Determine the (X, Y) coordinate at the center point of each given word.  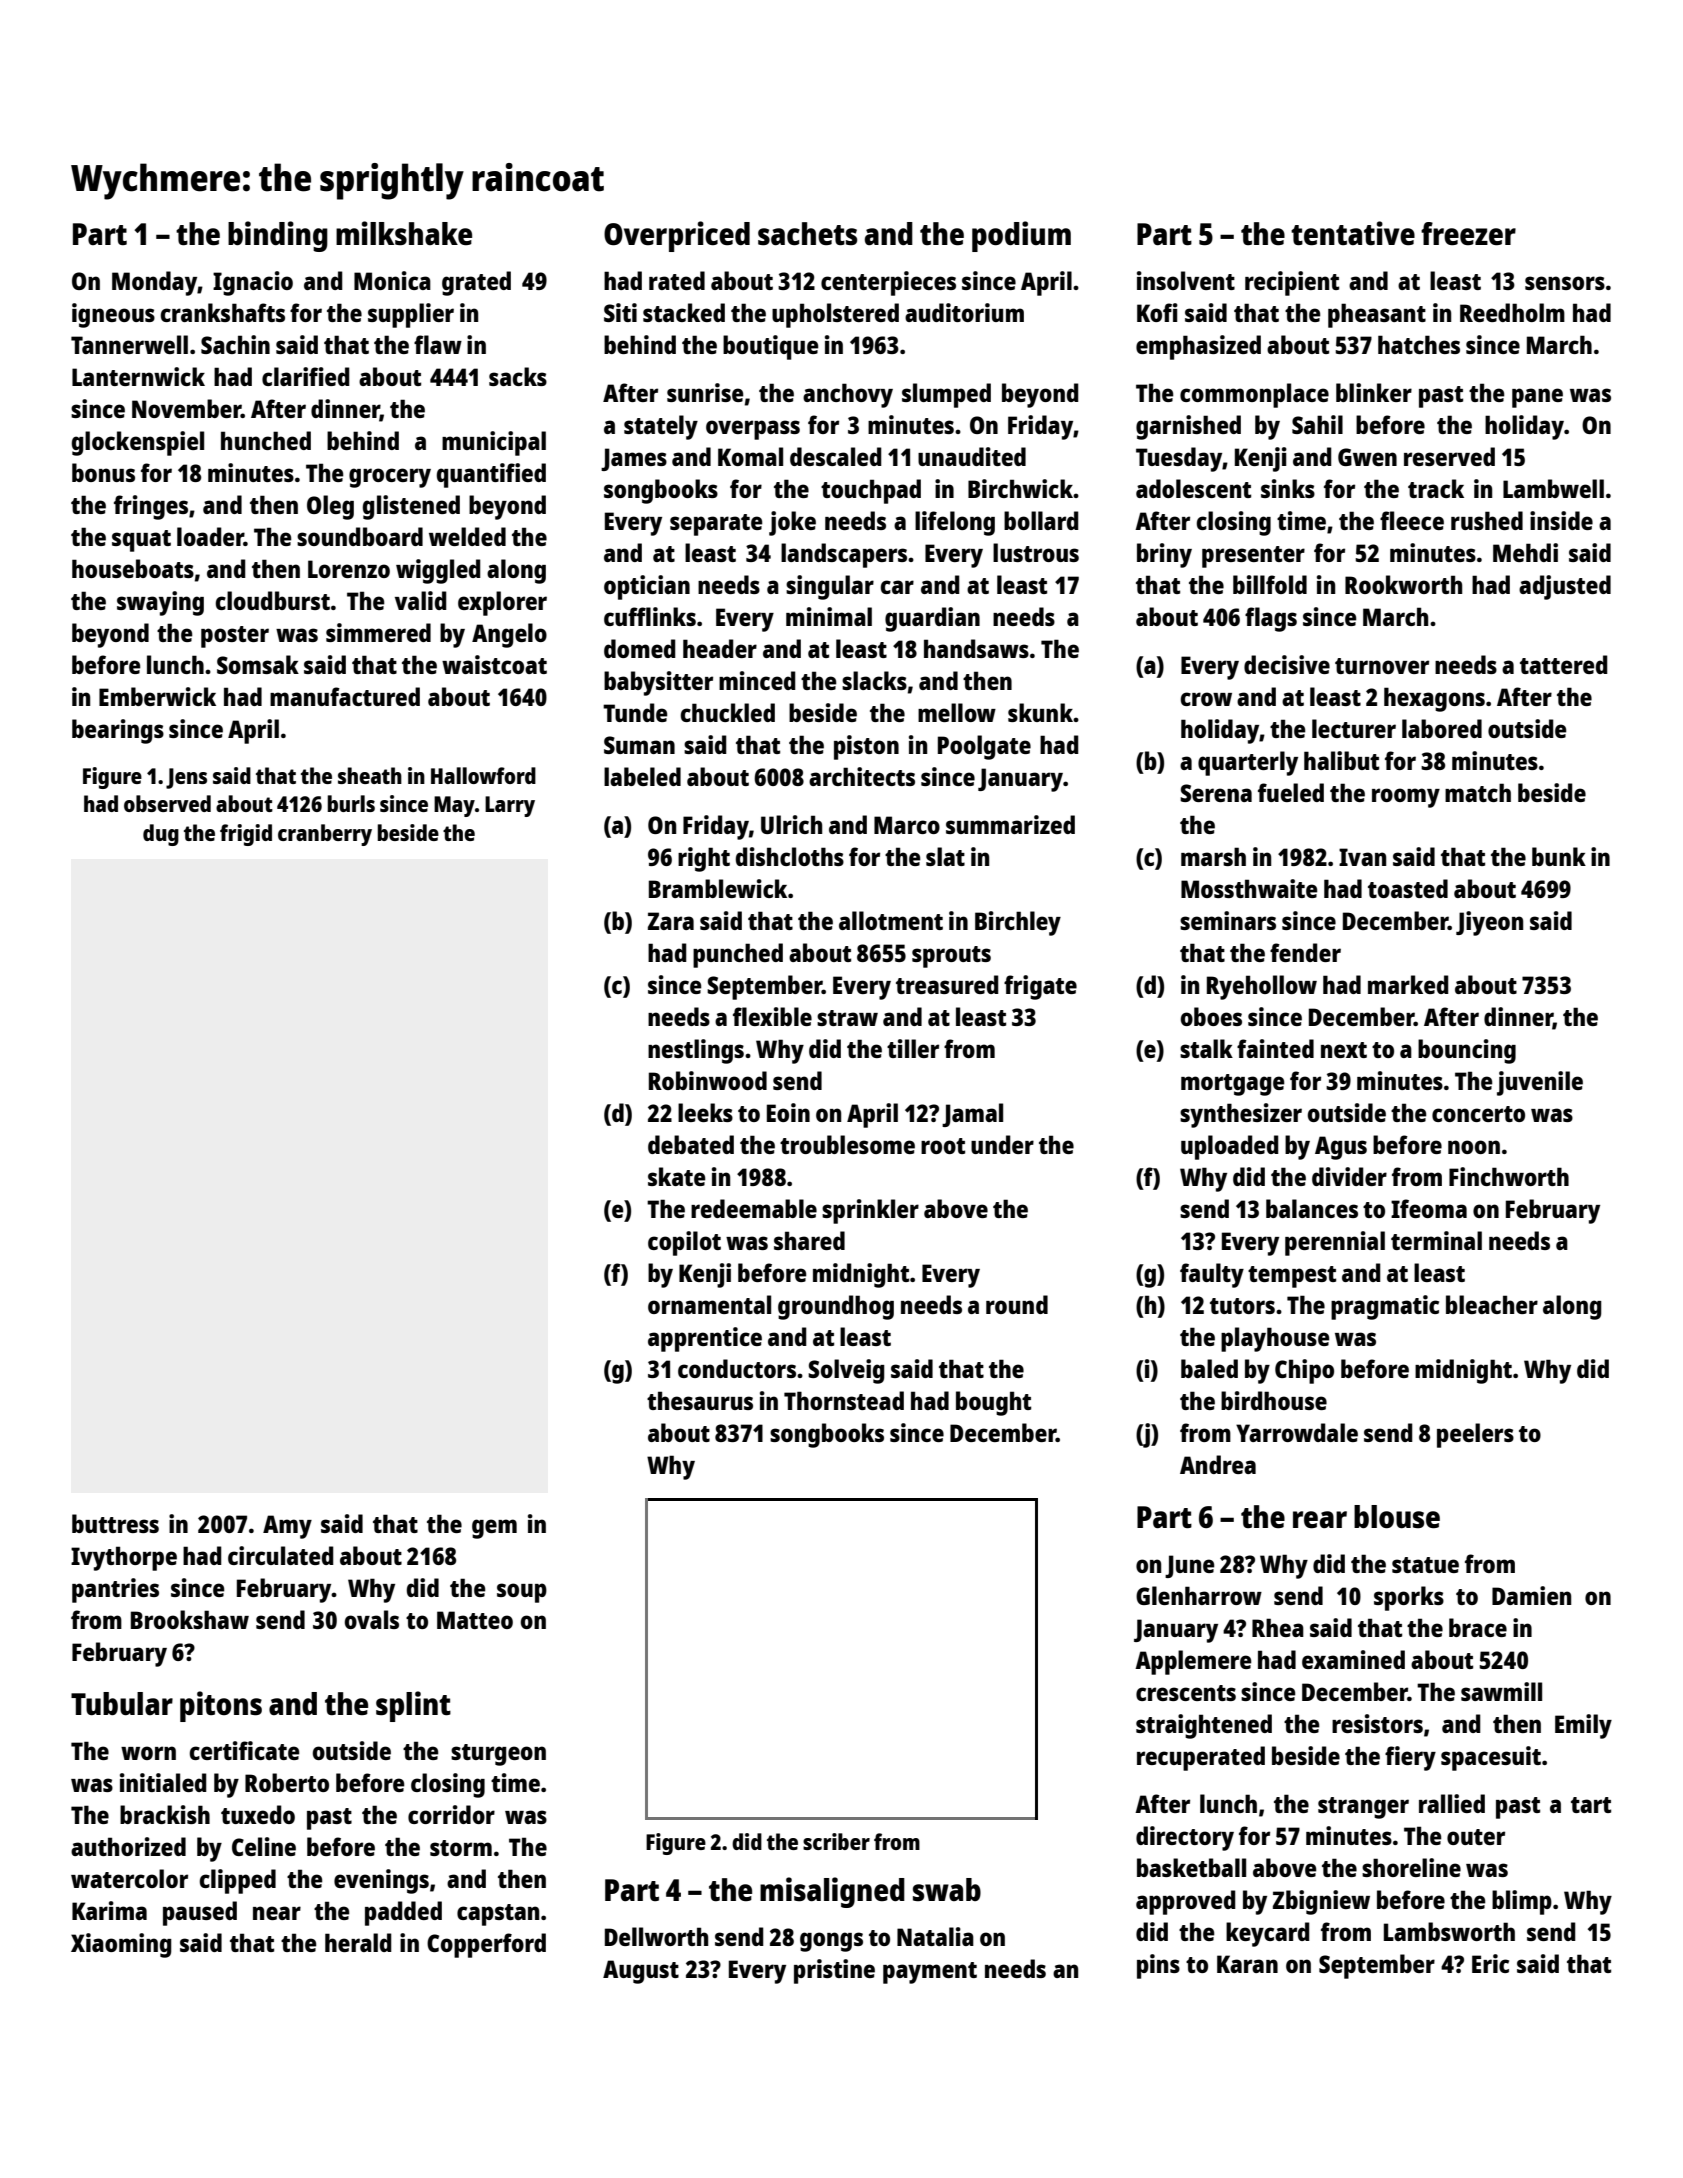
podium (1021, 236)
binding (278, 236)
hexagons (1434, 699)
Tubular (122, 1703)
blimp (1522, 1902)
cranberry (325, 835)
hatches (1419, 344)
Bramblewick (718, 888)
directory (1185, 1838)
